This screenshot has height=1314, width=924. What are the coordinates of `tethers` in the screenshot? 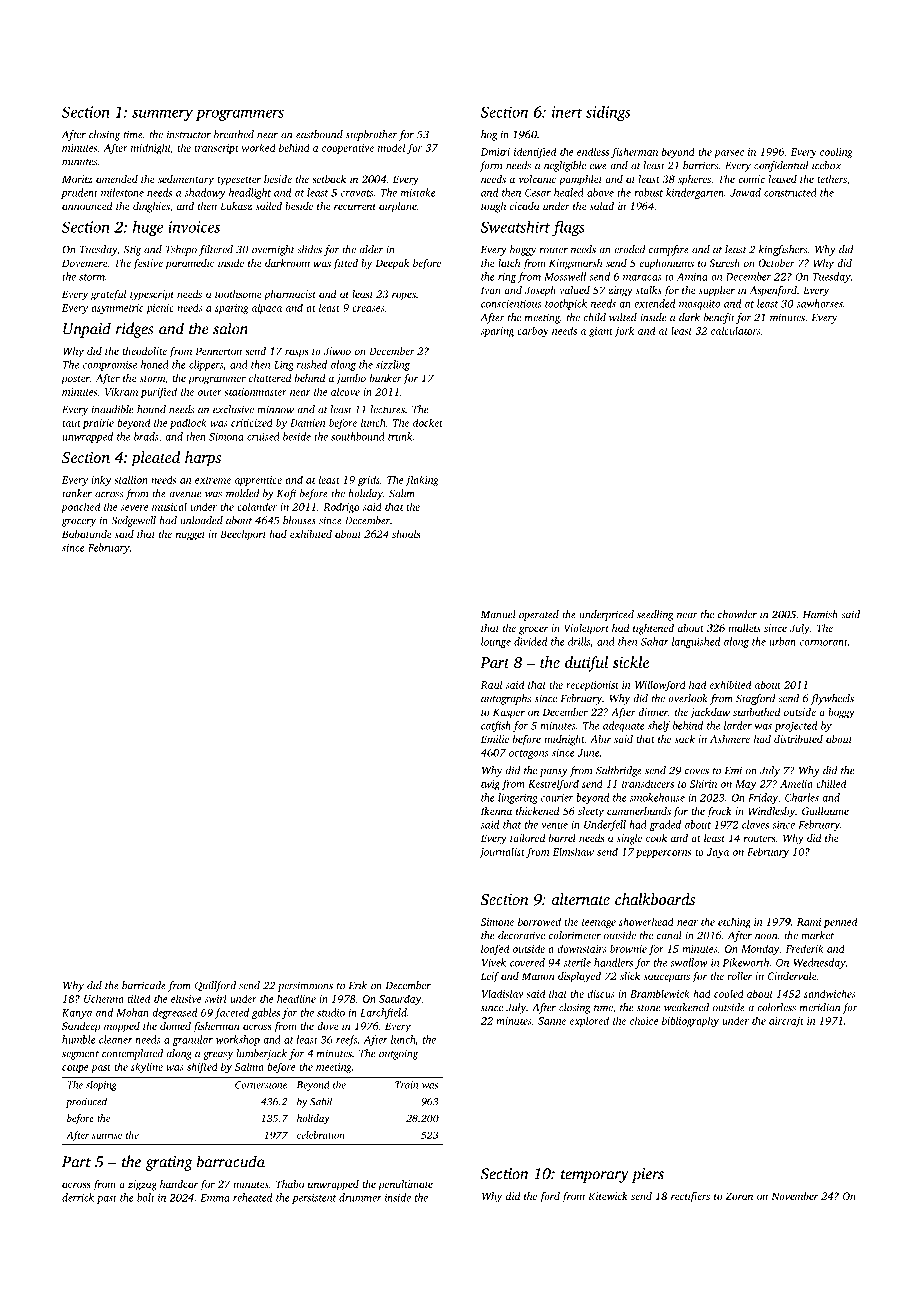 It's located at (832, 179).
